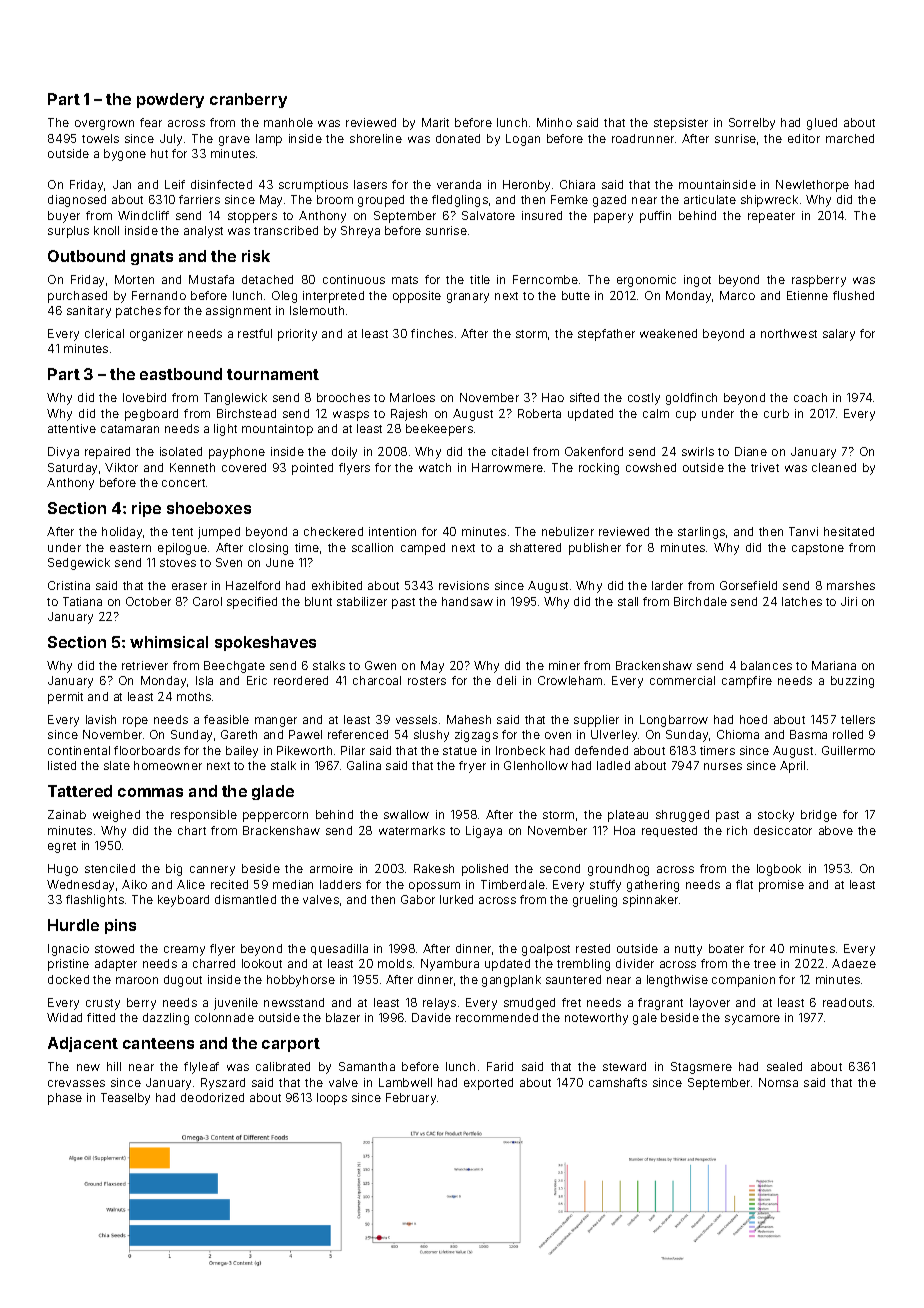 This screenshot has width=924, height=1308. Describe the element at coordinates (170, 100) in the screenshot. I see `powdery` at that location.
